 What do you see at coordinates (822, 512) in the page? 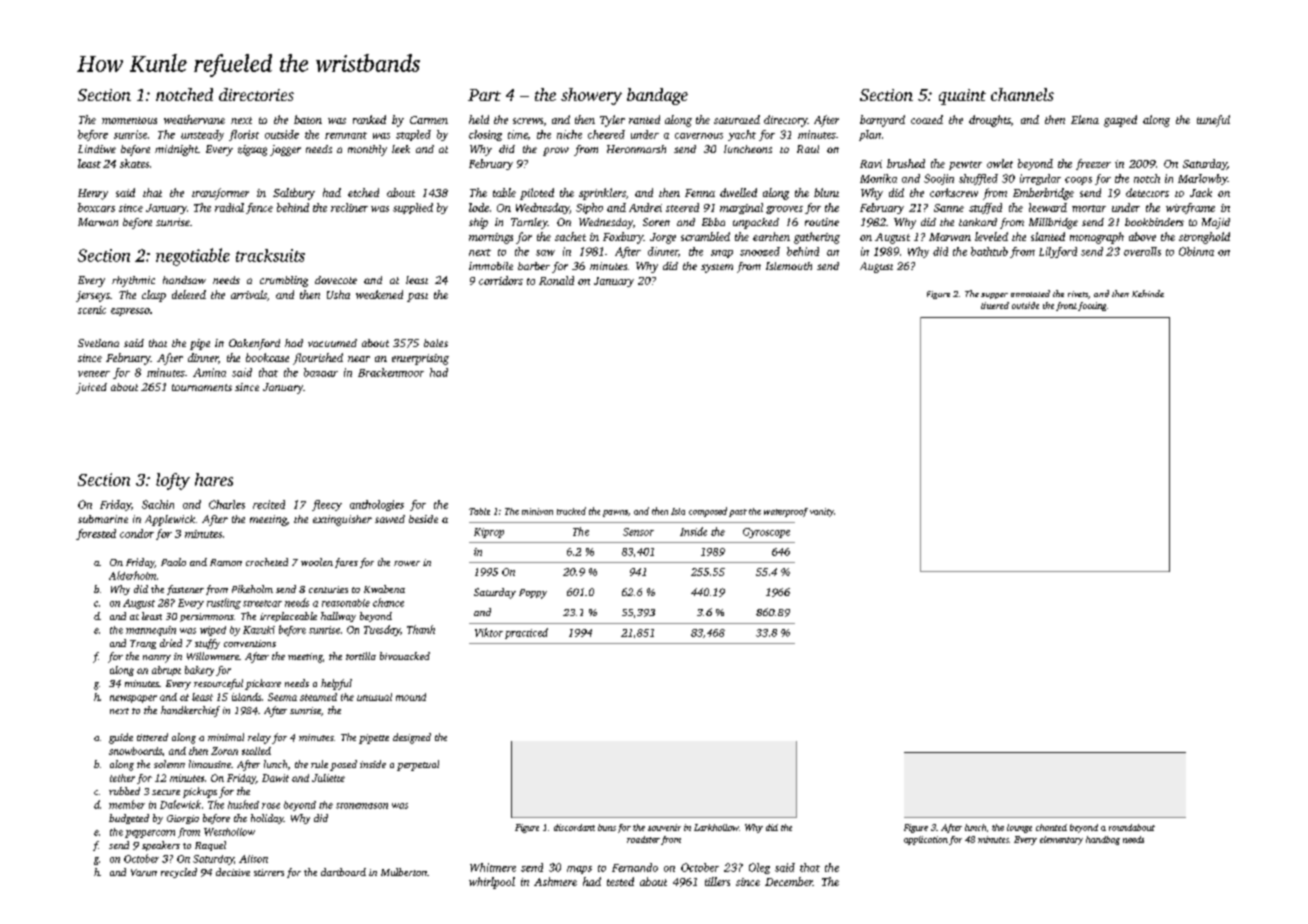
I see `vanity` at bounding box center [822, 512].
